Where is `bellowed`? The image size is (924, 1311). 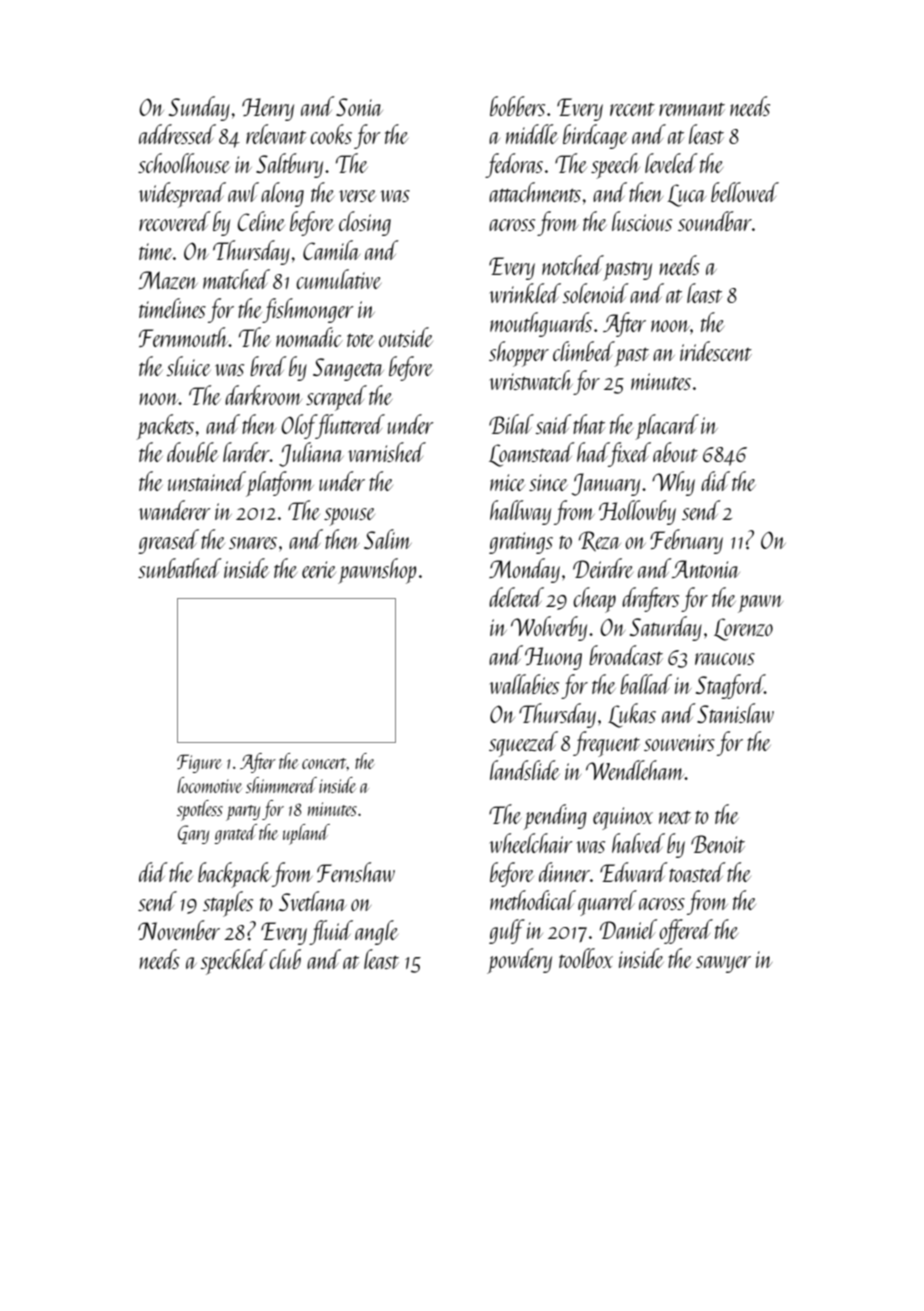 bellowed is located at coordinates (745, 192).
